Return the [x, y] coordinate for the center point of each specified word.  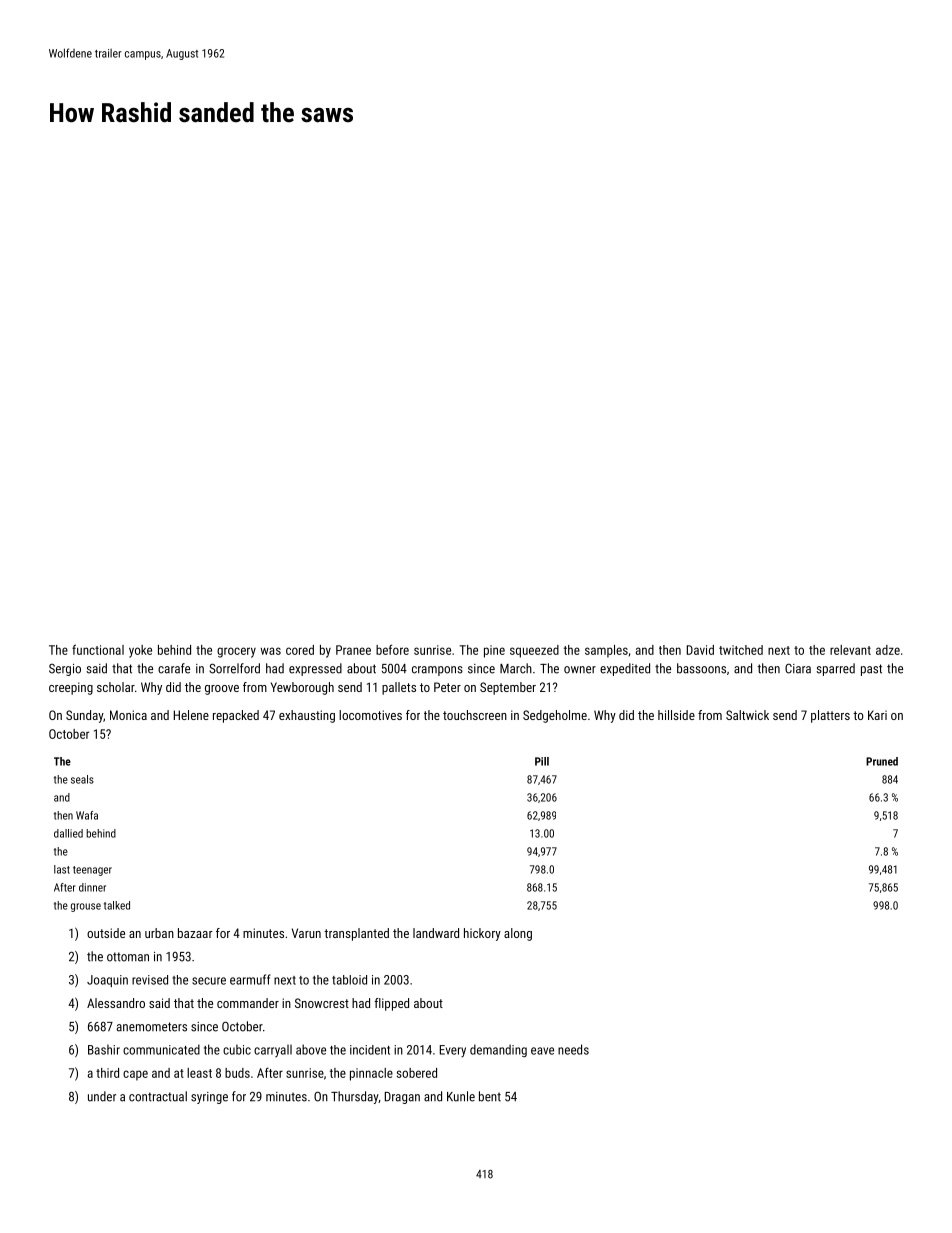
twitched [741, 650]
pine [494, 651]
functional [98, 649]
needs [573, 1049]
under [102, 1096]
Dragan [402, 1098]
